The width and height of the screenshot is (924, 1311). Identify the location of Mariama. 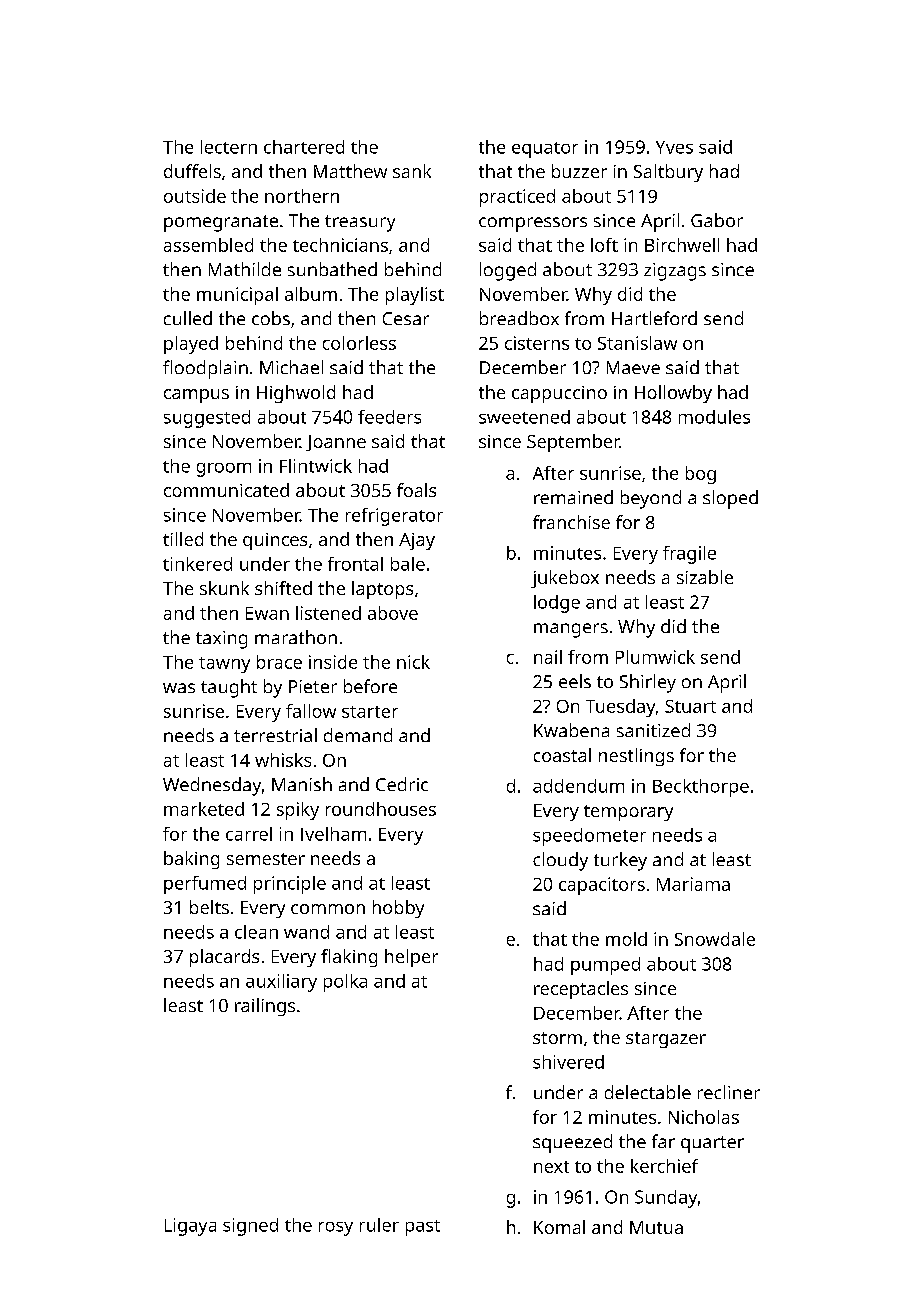
(693, 884).
